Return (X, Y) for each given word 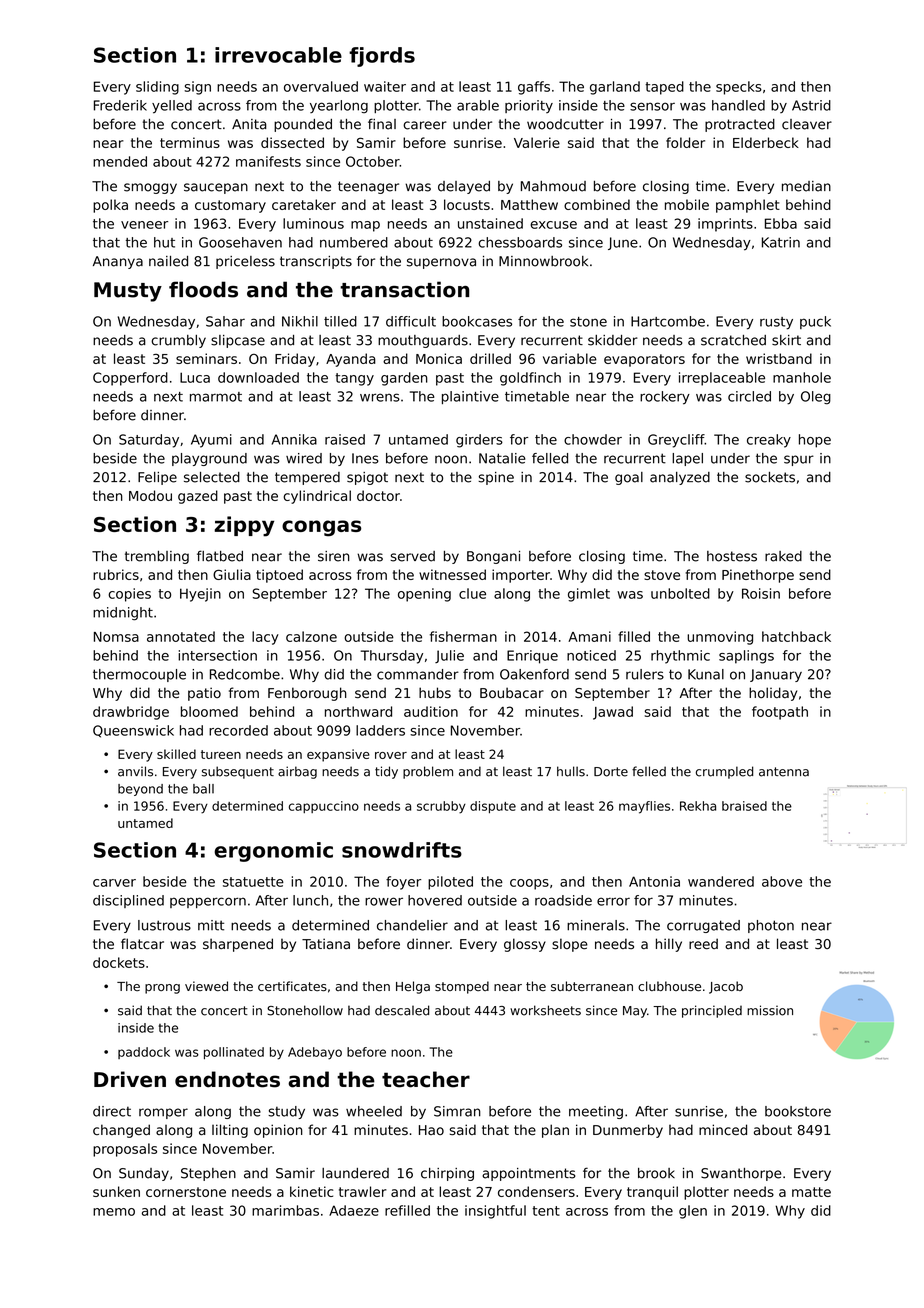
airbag (297, 772)
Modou (150, 495)
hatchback (796, 636)
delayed (464, 187)
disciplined (128, 901)
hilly (669, 945)
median (806, 186)
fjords (382, 57)
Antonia (654, 881)
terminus (190, 142)
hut (164, 242)
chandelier (412, 925)
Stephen (208, 1174)
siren (334, 556)
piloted (450, 883)
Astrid (811, 105)
